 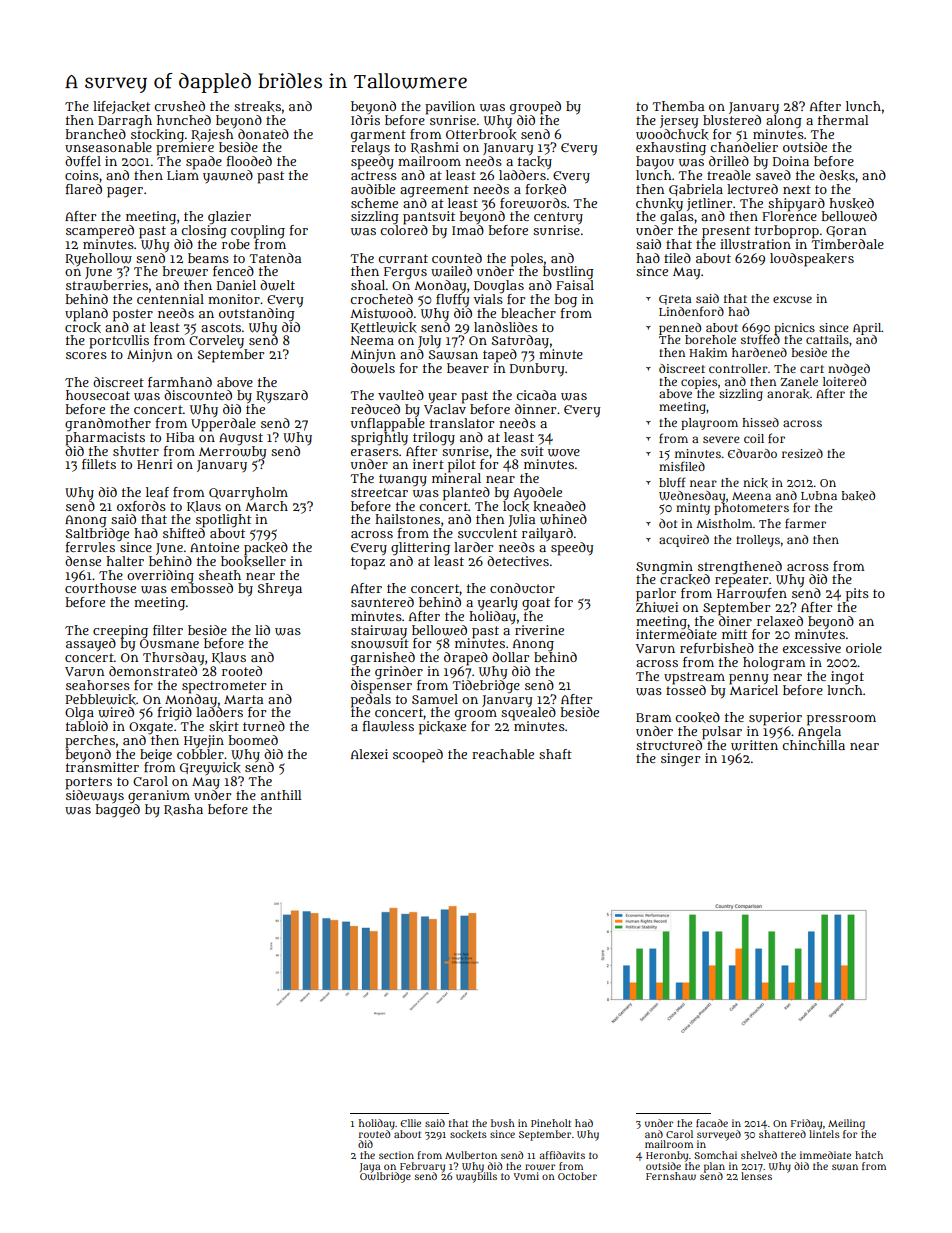 What do you see at coordinates (535, 163) in the screenshot?
I see `tacky` at bounding box center [535, 163].
